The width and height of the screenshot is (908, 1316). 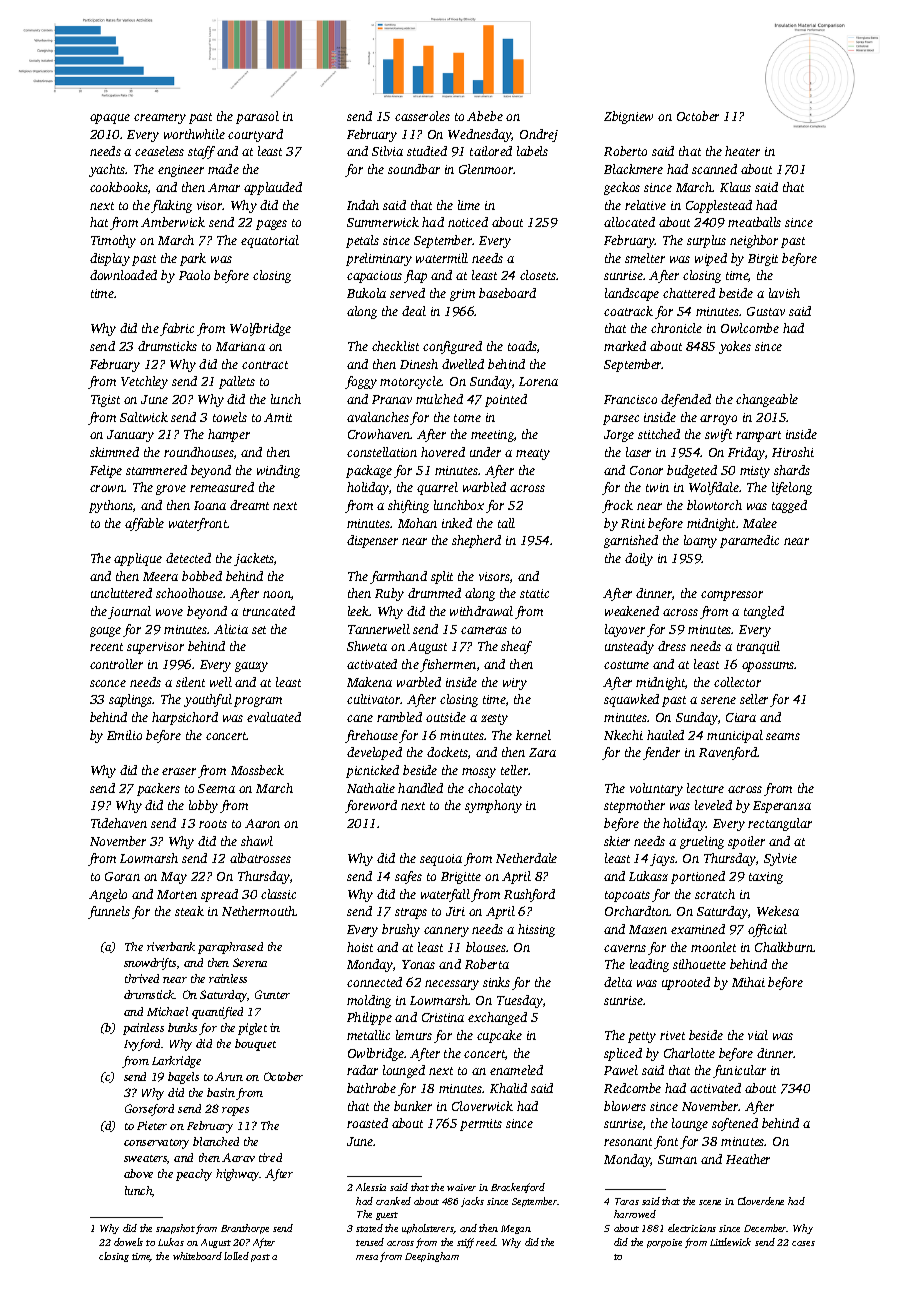 What do you see at coordinates (257, 117) in the screenshot?
I see `parasol` at bounding box center [257, 117].
